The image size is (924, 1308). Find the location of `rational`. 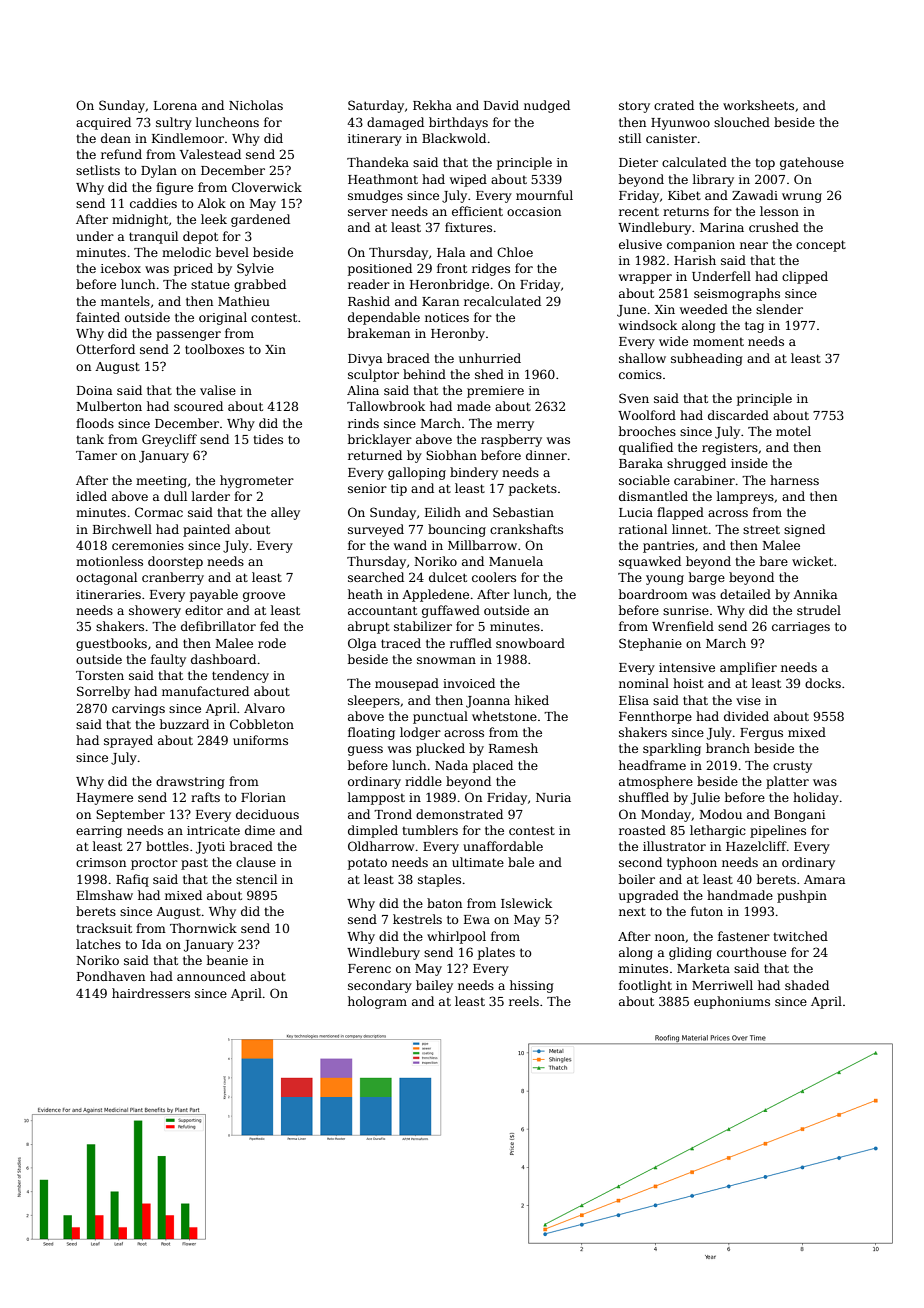

rational is located at coordinates (643, 529).
